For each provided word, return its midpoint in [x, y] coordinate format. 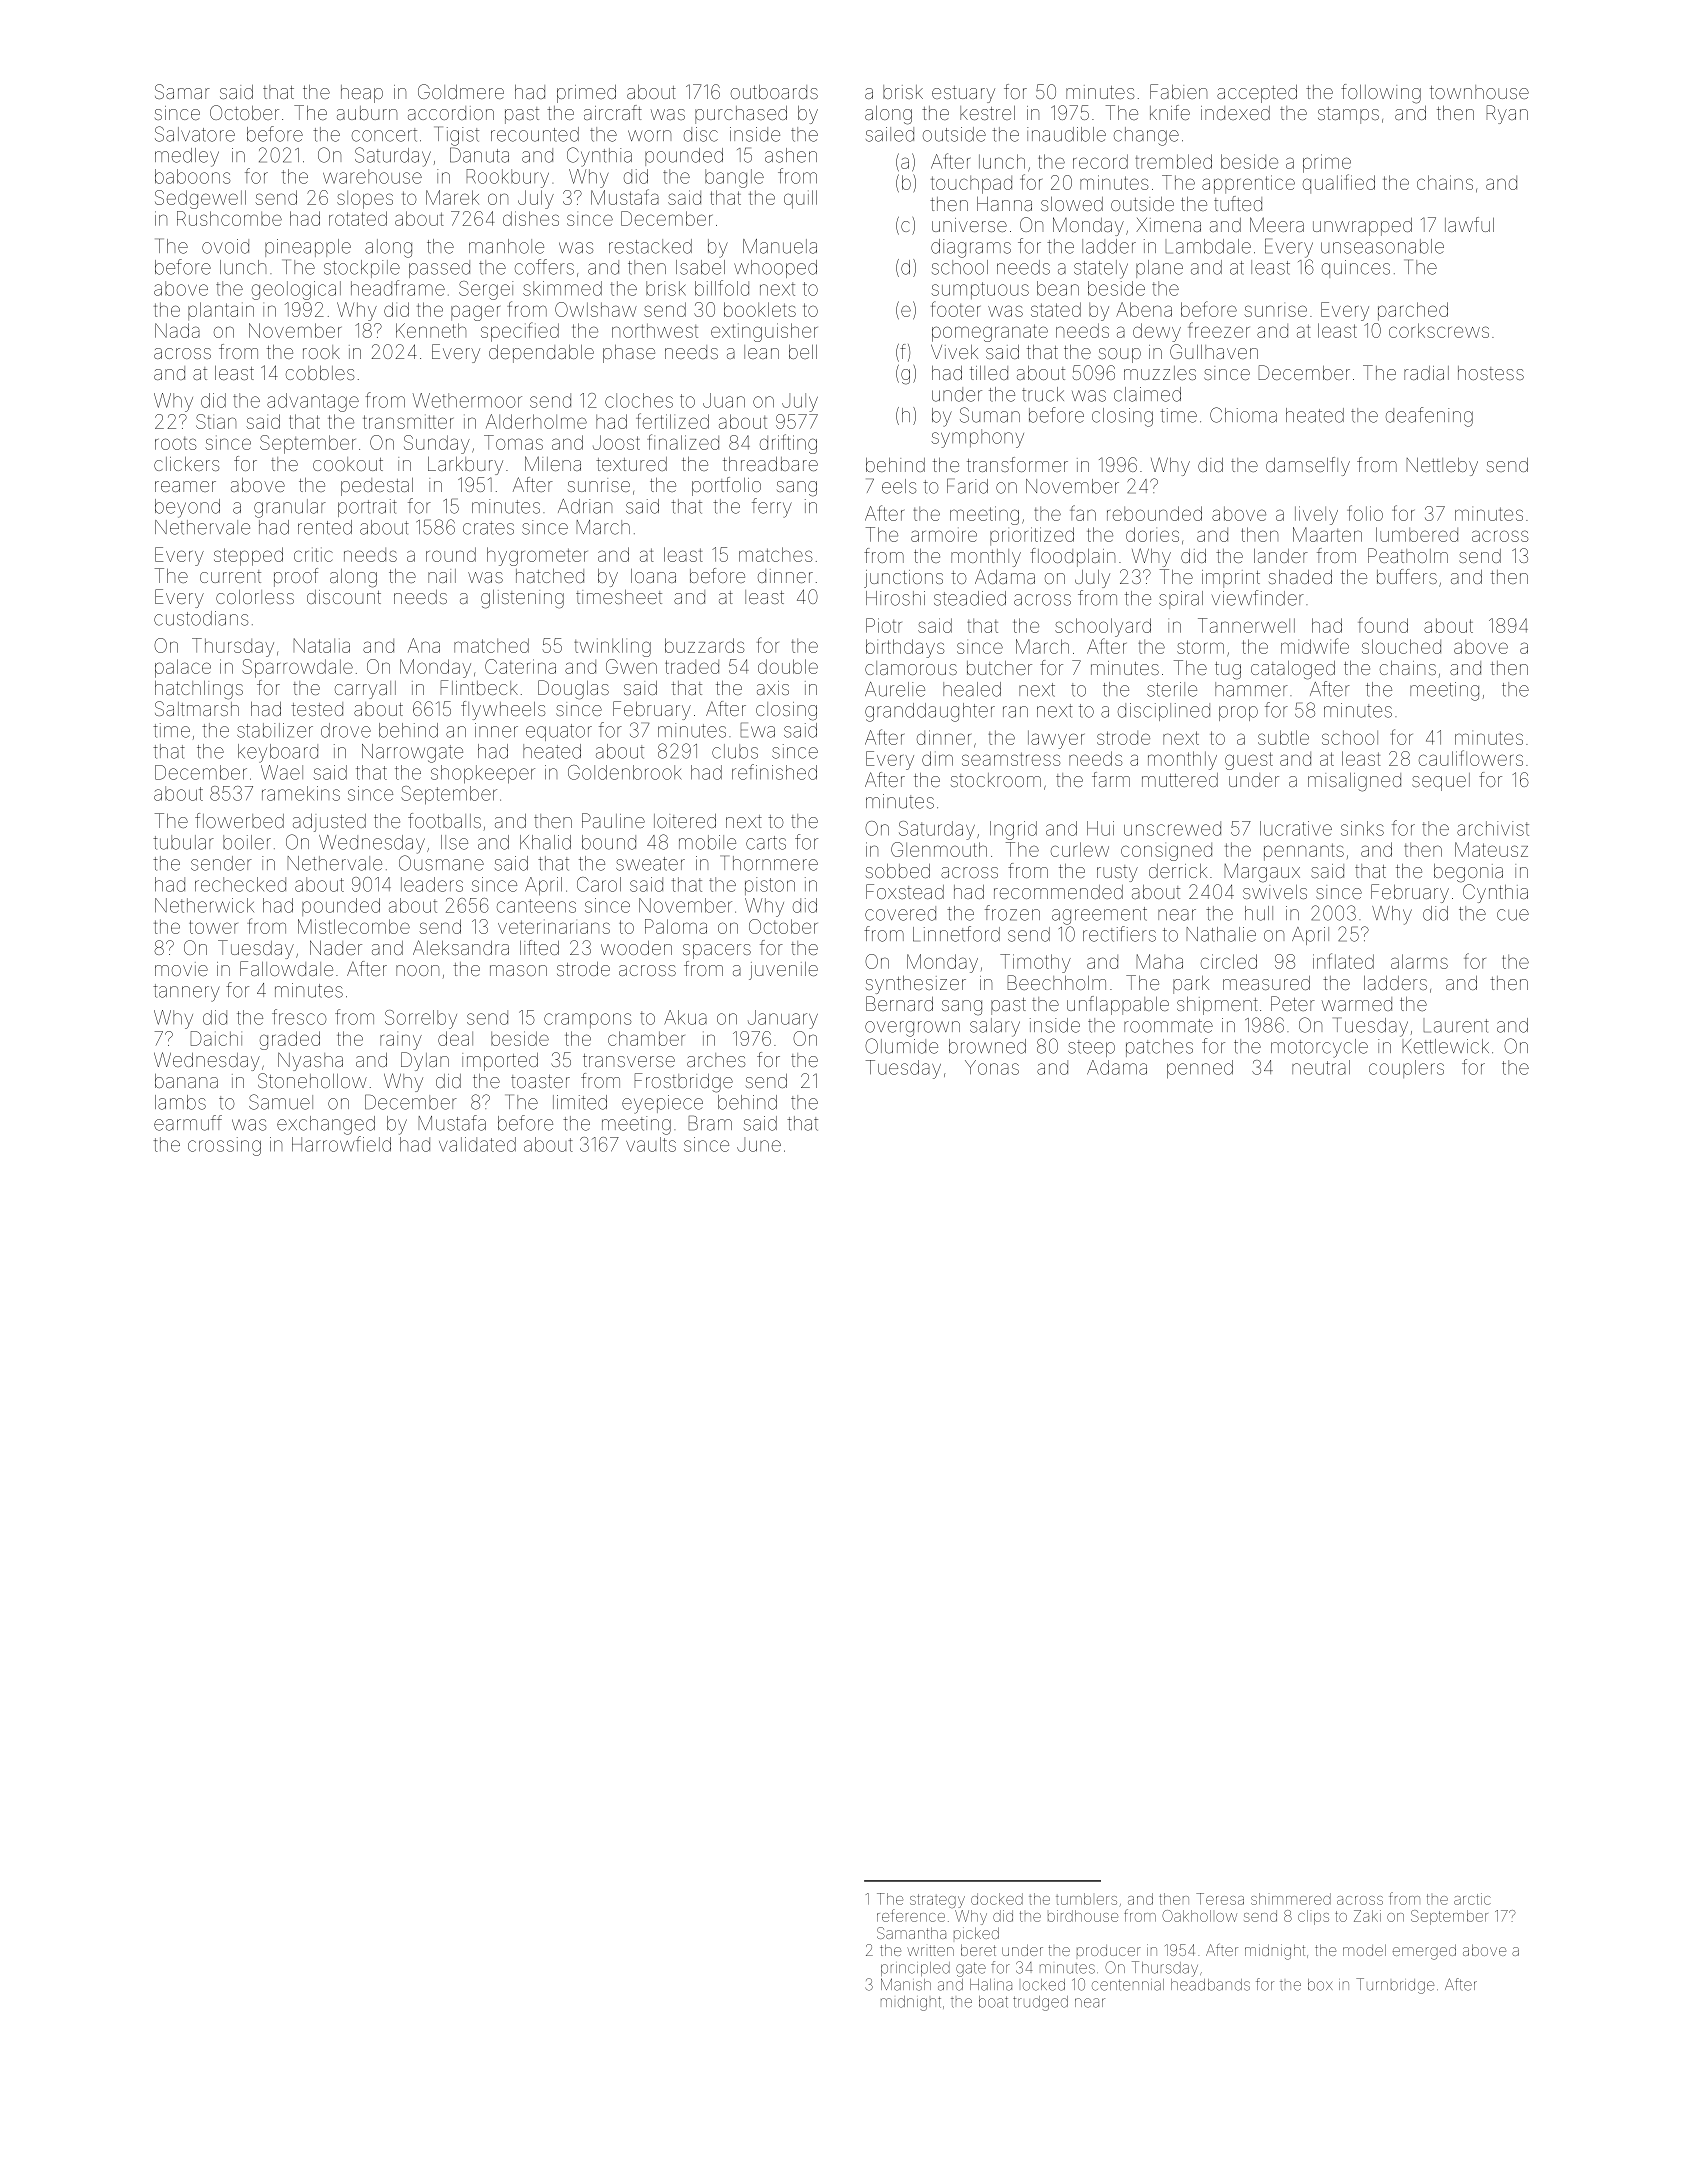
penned [1200, 1069]
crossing [224, 1146]
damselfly [1308, 466]
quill [800, 199]
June [759, 1144]
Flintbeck [479, 687]
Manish [906, 1984]
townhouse [1479, 92]
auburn [367, 113]
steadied [970, 598]
